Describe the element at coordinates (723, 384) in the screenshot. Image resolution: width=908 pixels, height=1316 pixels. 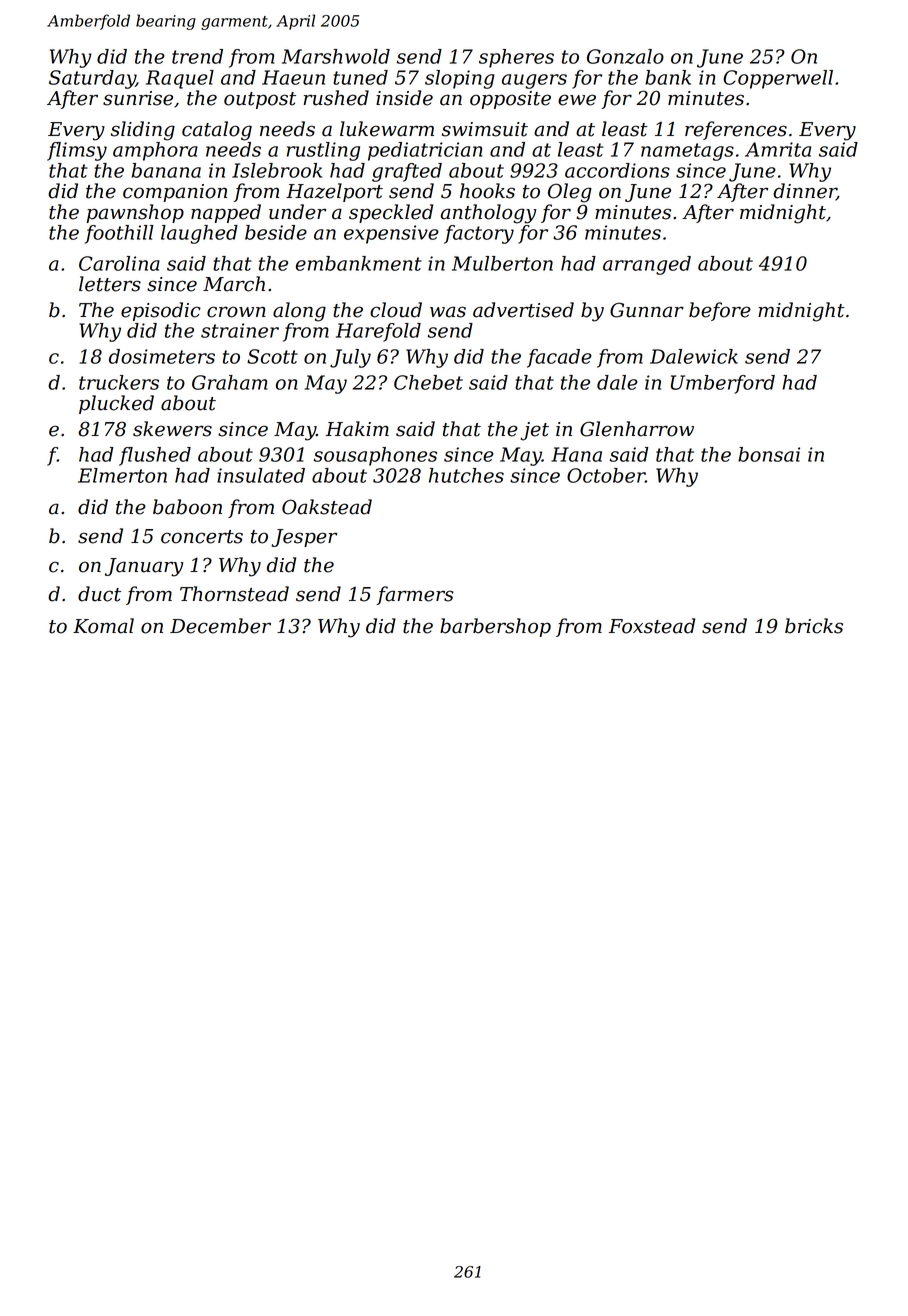
I see `Umberford` at that location.
